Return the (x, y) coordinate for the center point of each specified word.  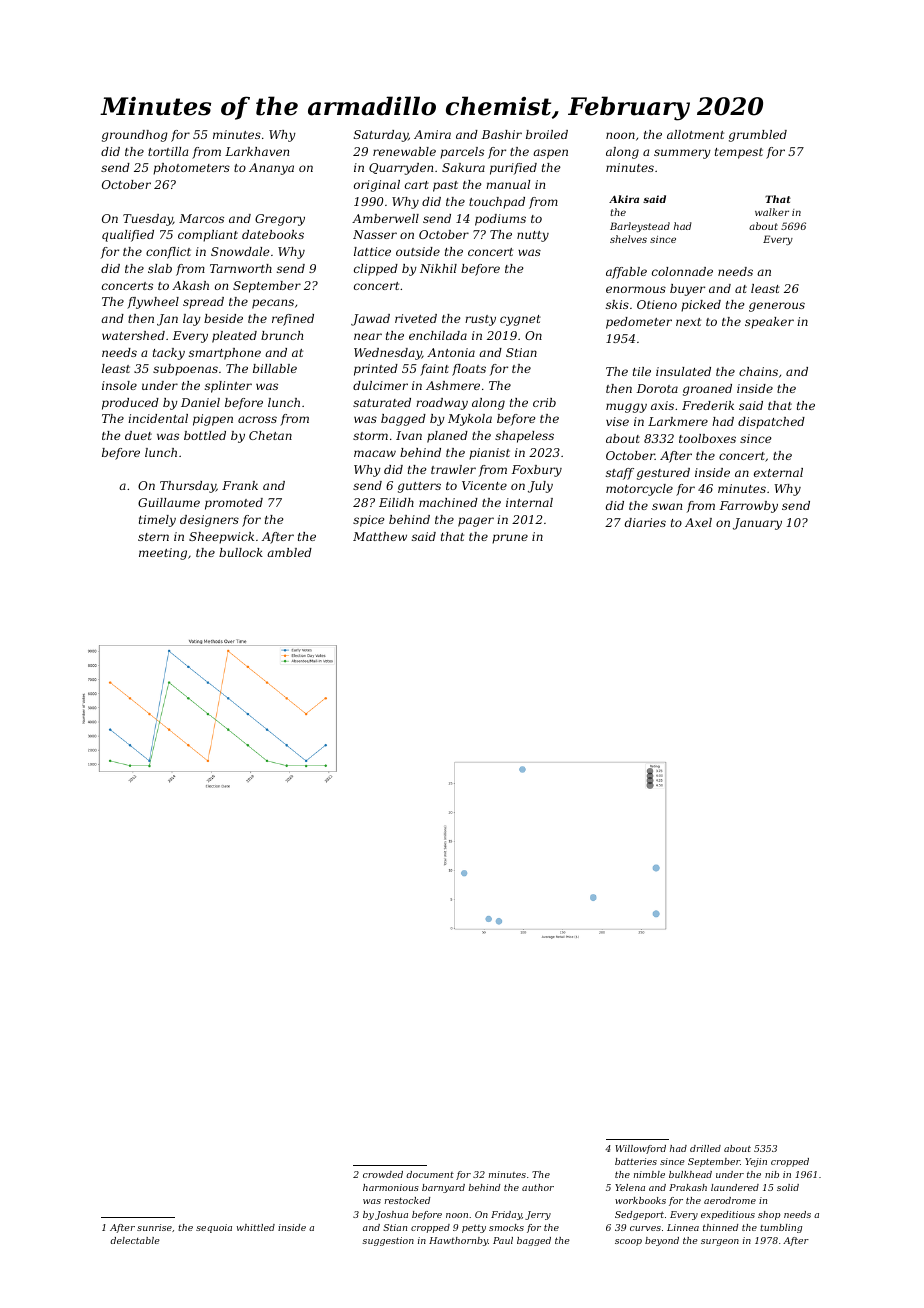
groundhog (135, 136)
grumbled (758, 136)
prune (510, 539)
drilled (705, 1148)
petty (474, 1228)
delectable (135, 1240)
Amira (432, 134)
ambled (289, 552)
